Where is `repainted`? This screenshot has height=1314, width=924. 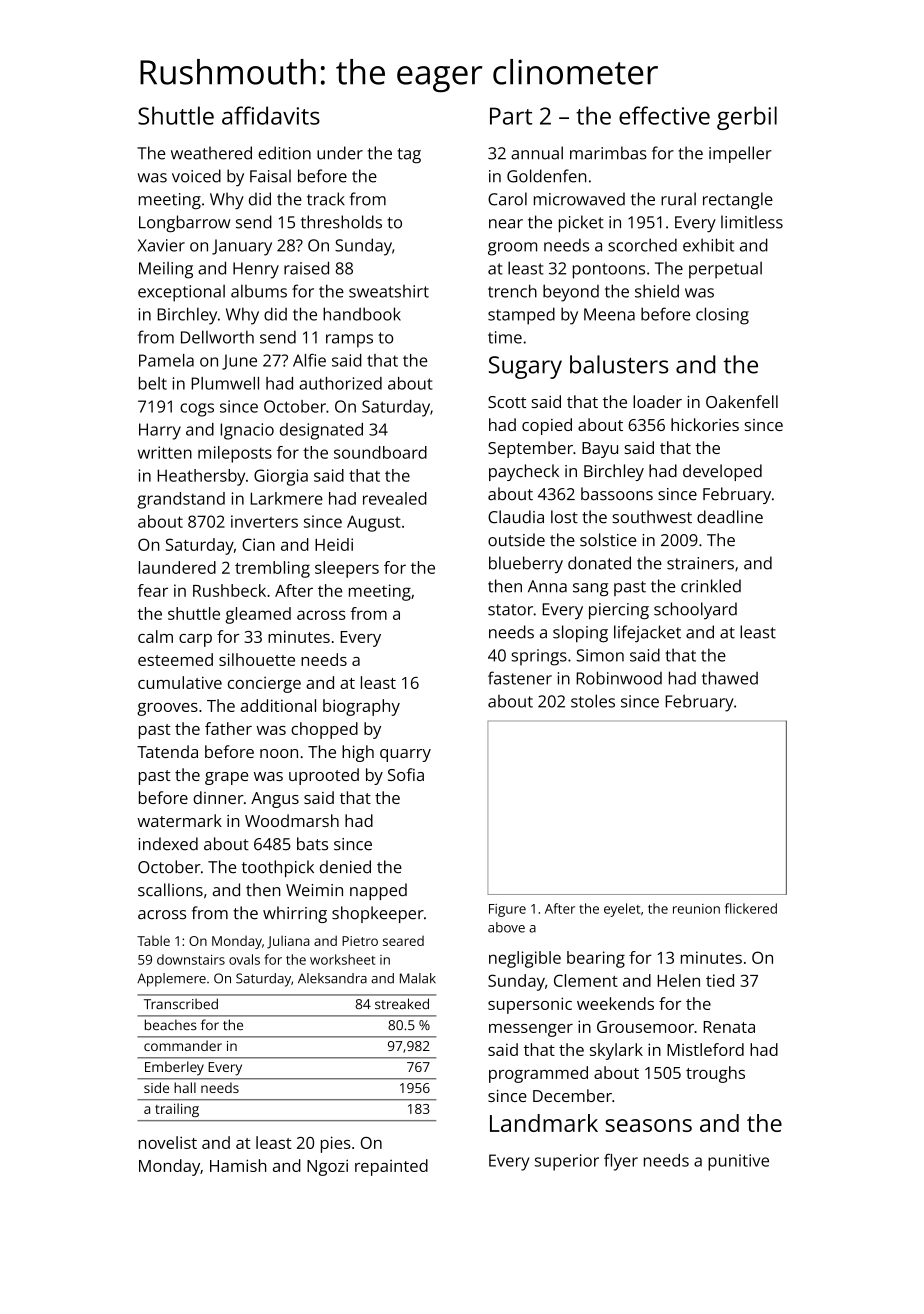
repainted is located at coordinates (391, 1167).
